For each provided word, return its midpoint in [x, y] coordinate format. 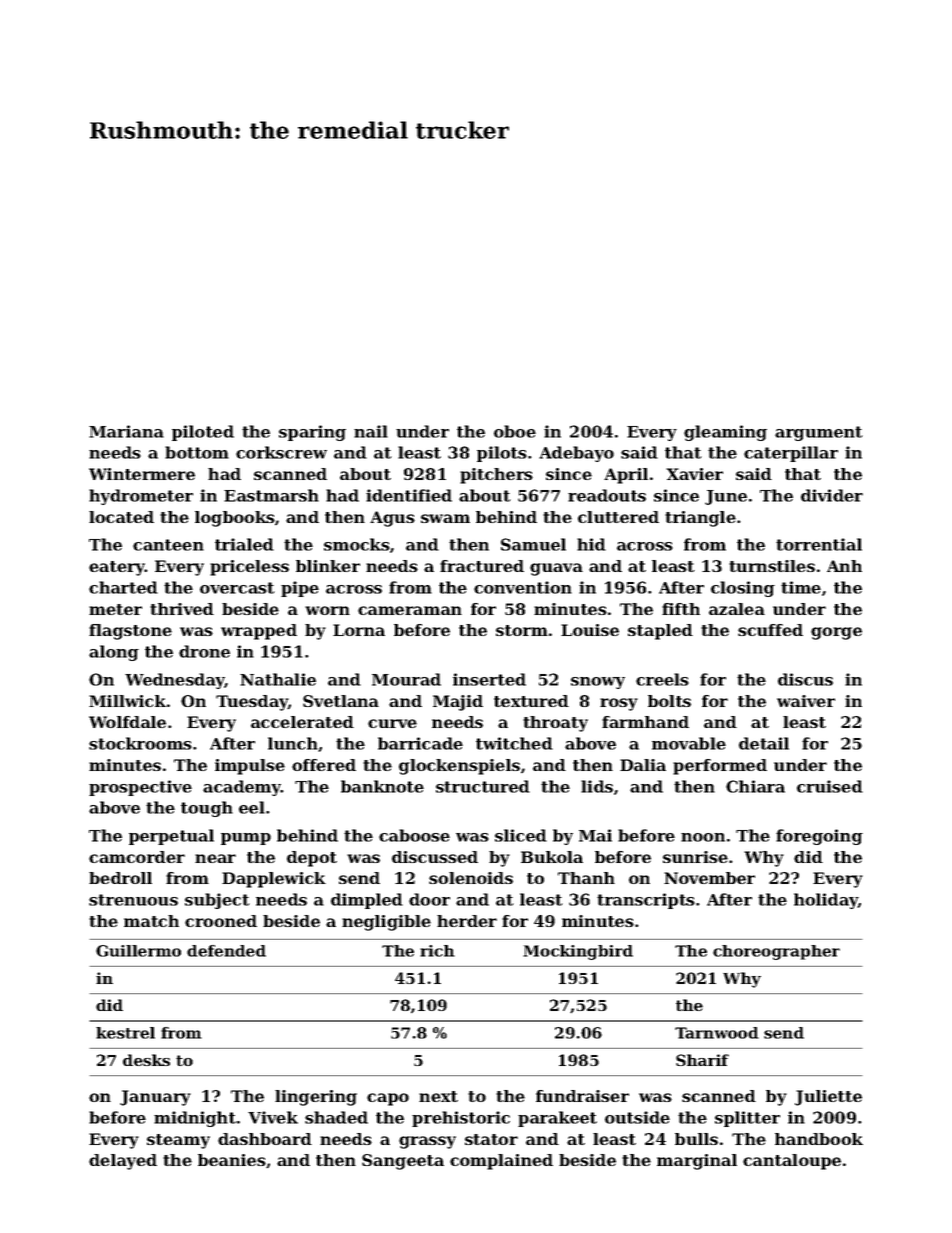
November [709, 878]
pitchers [496, 476]
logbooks [235, 519]
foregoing [819, 837]
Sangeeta [403, 1162]
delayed [123, 1162]
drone [204, 651]
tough [207, 809]
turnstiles [772, 566]
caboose [414, 835]
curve [392, 723]
